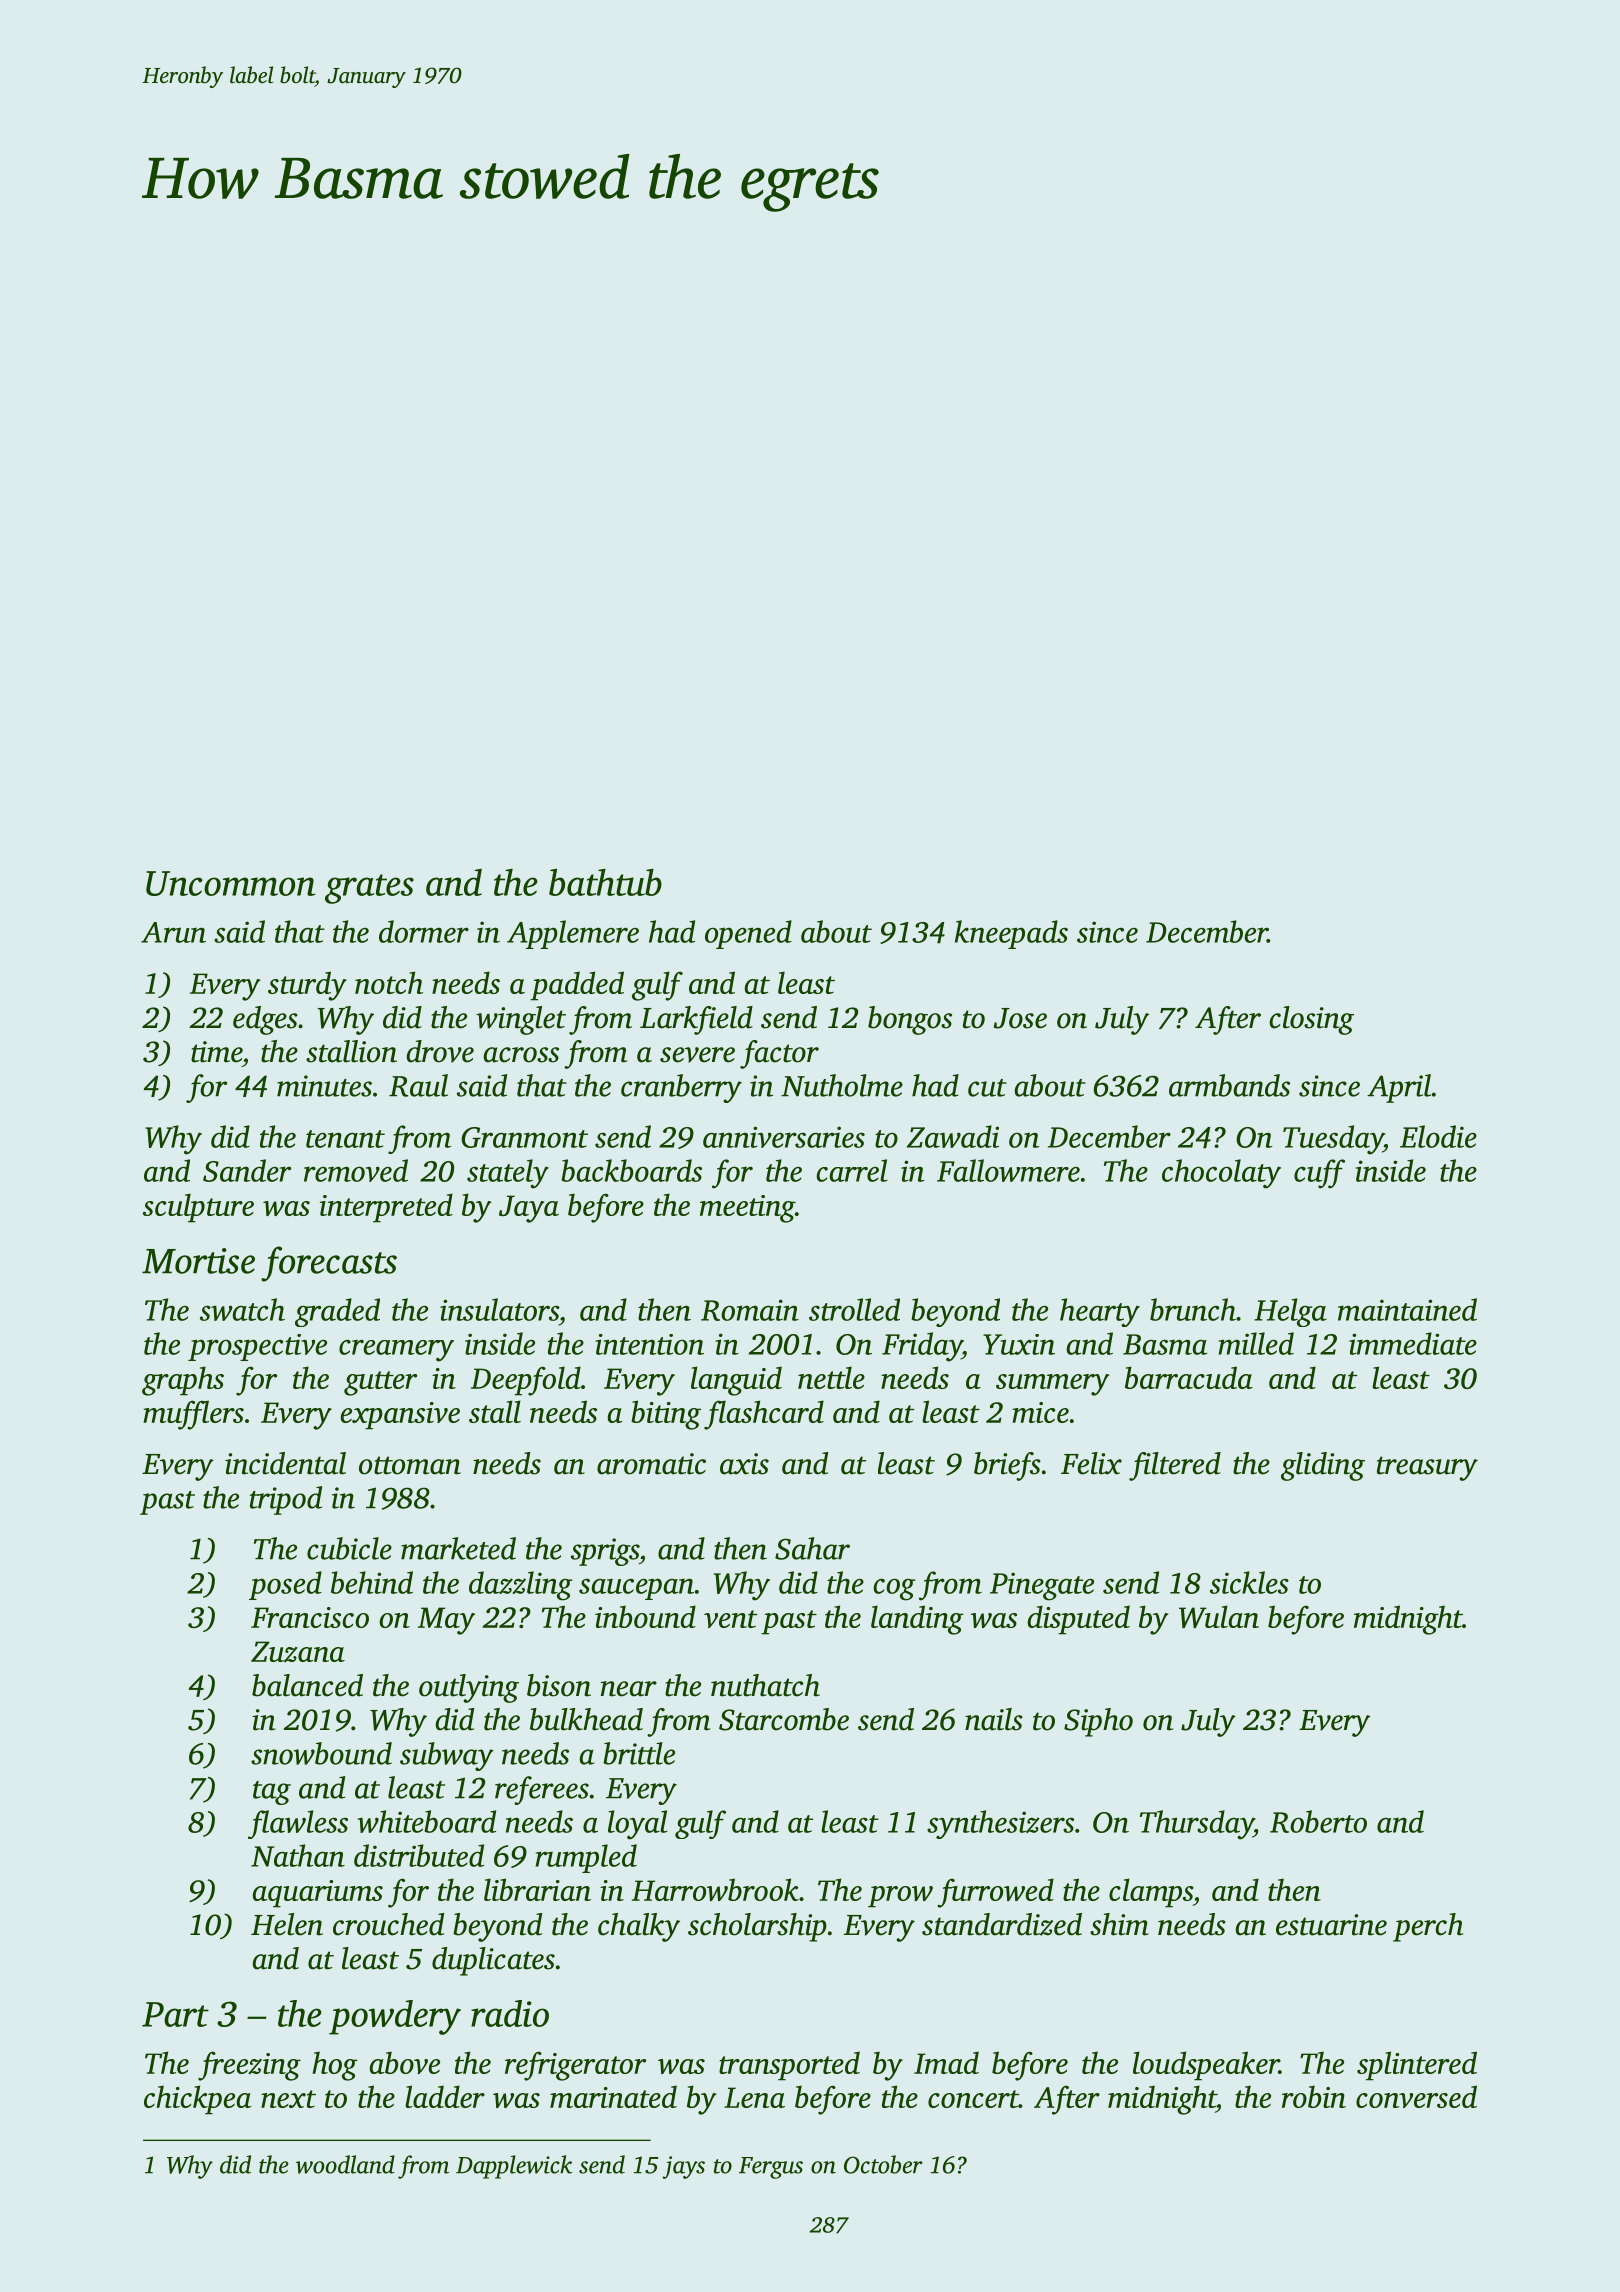 This screenshot has width=1620, height=2292. I want to click on Starcombe, so click(784, 1719).
